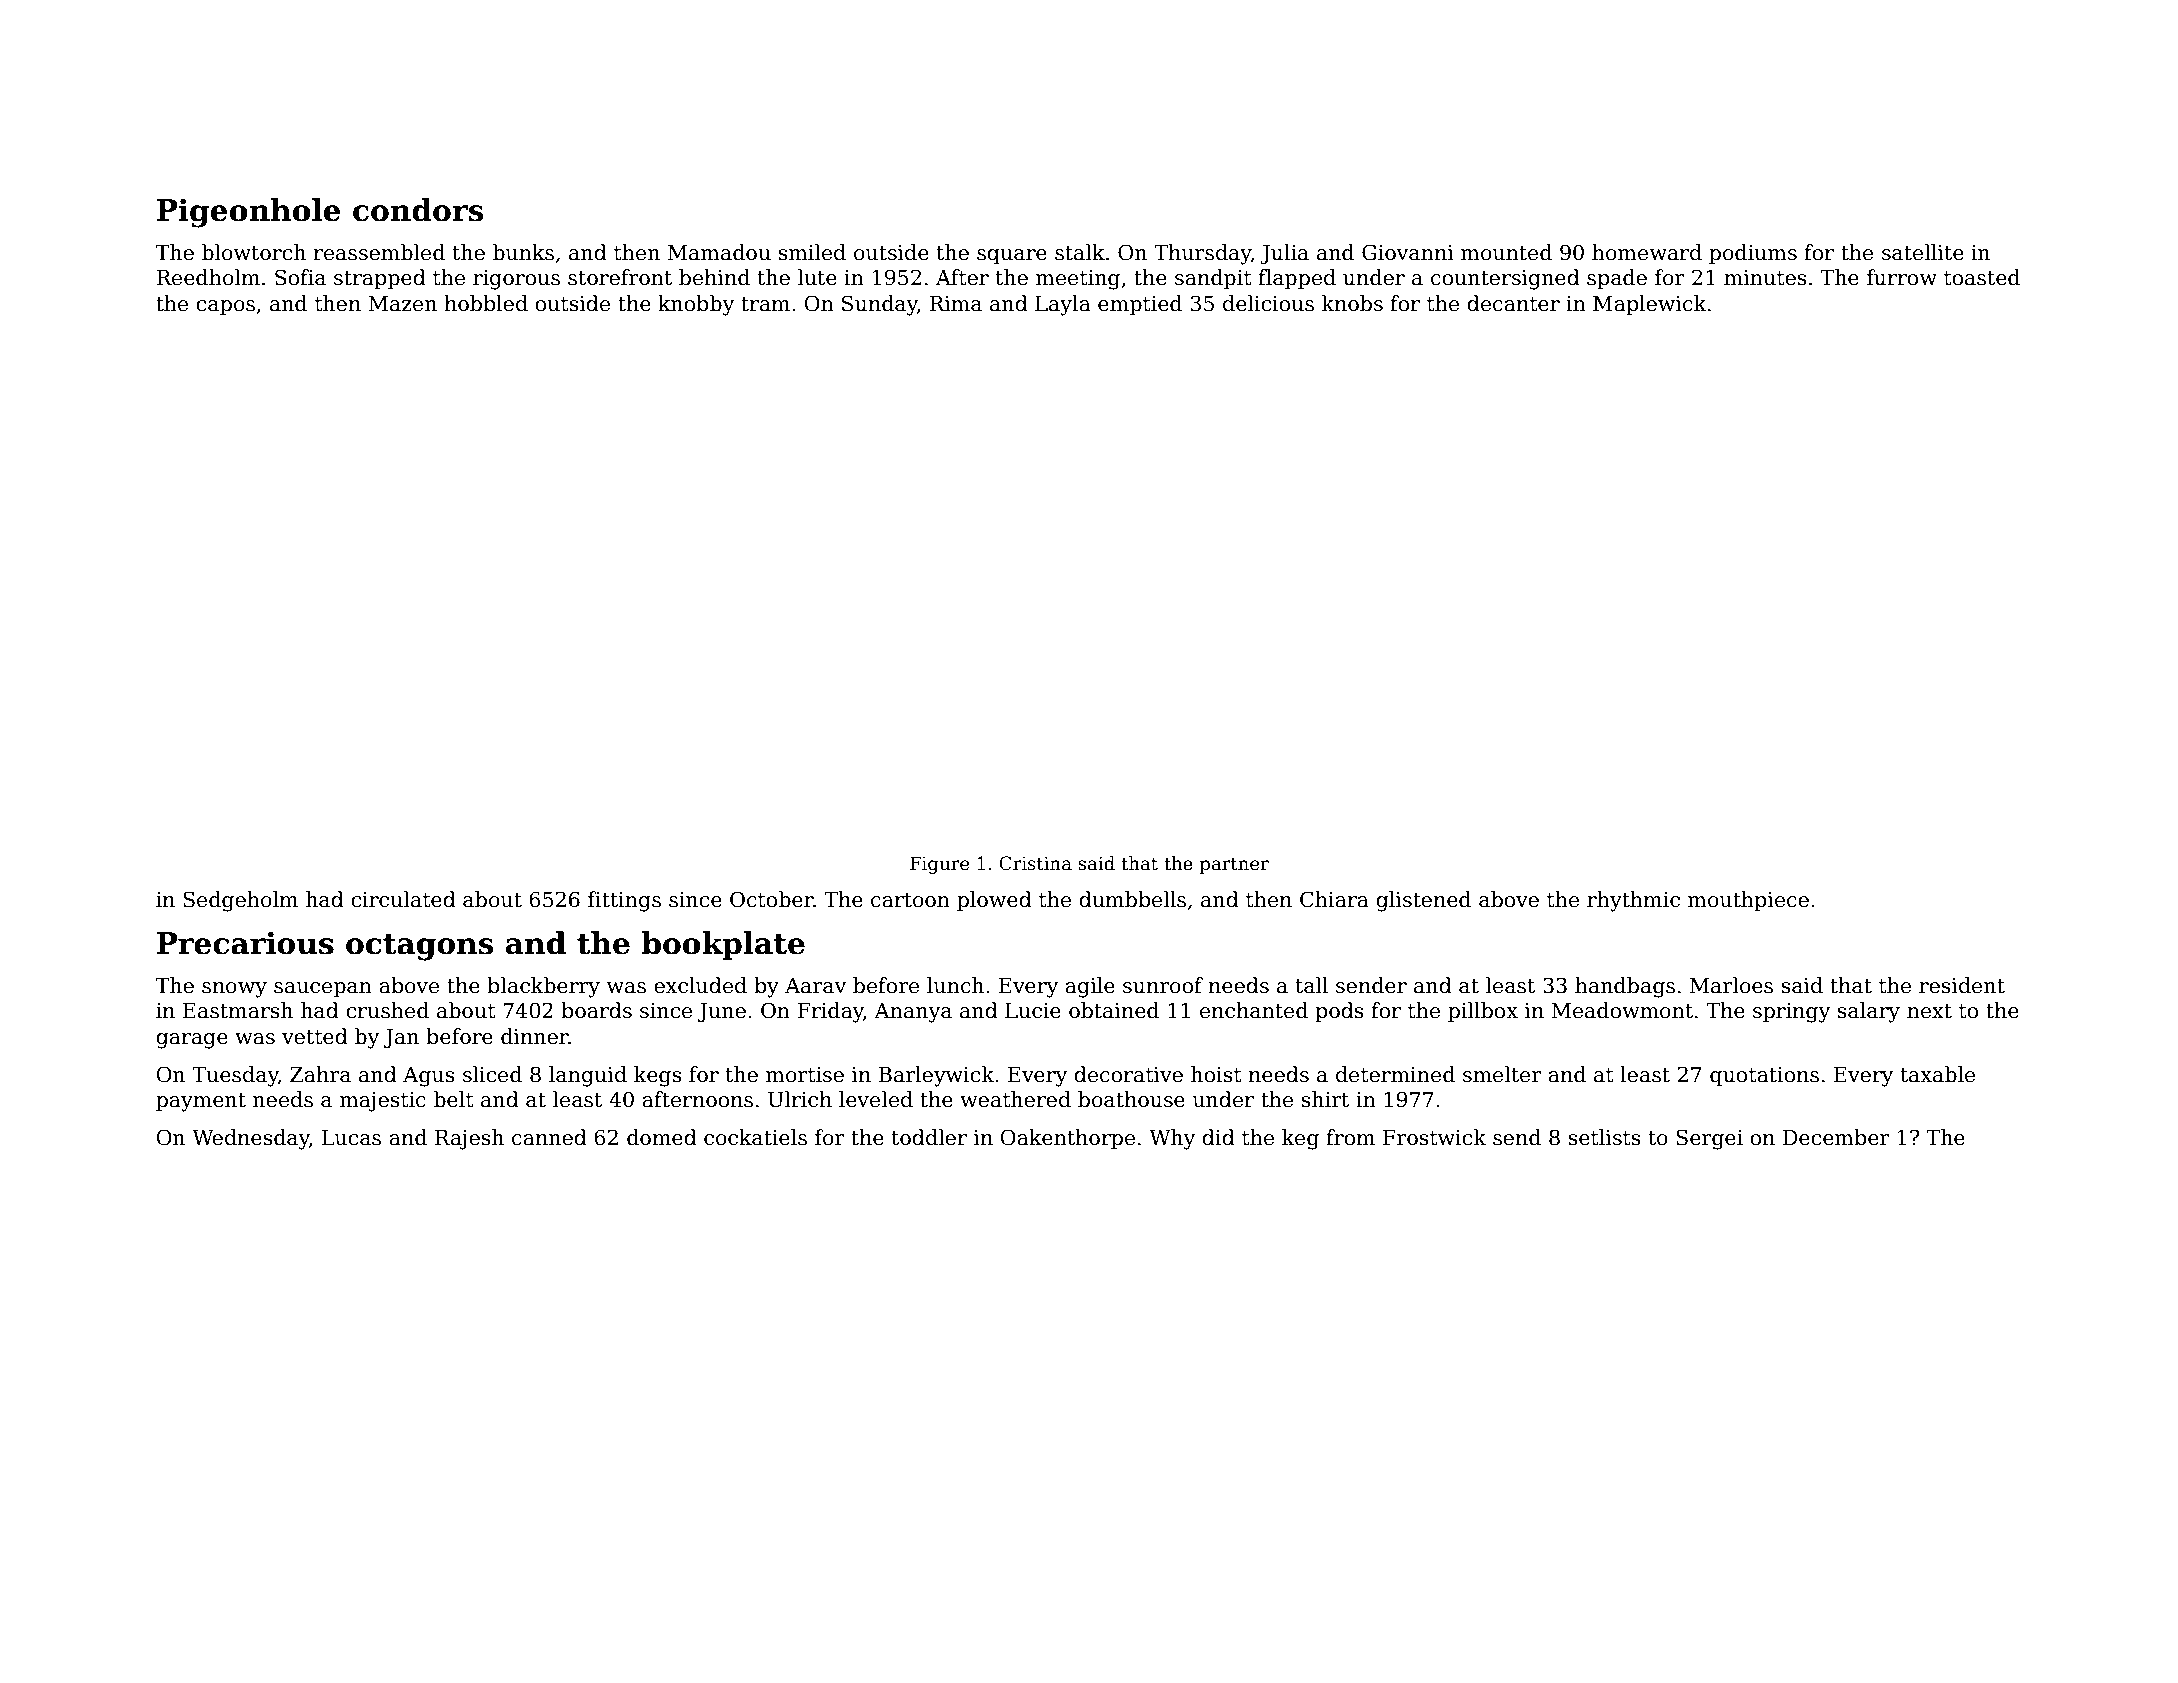 The width and height of the screenshot is (2178, 1683). What do you see at coordinates (403, 899) in the screenshot?
I see `circulated` at bounding box center [403, 899].
